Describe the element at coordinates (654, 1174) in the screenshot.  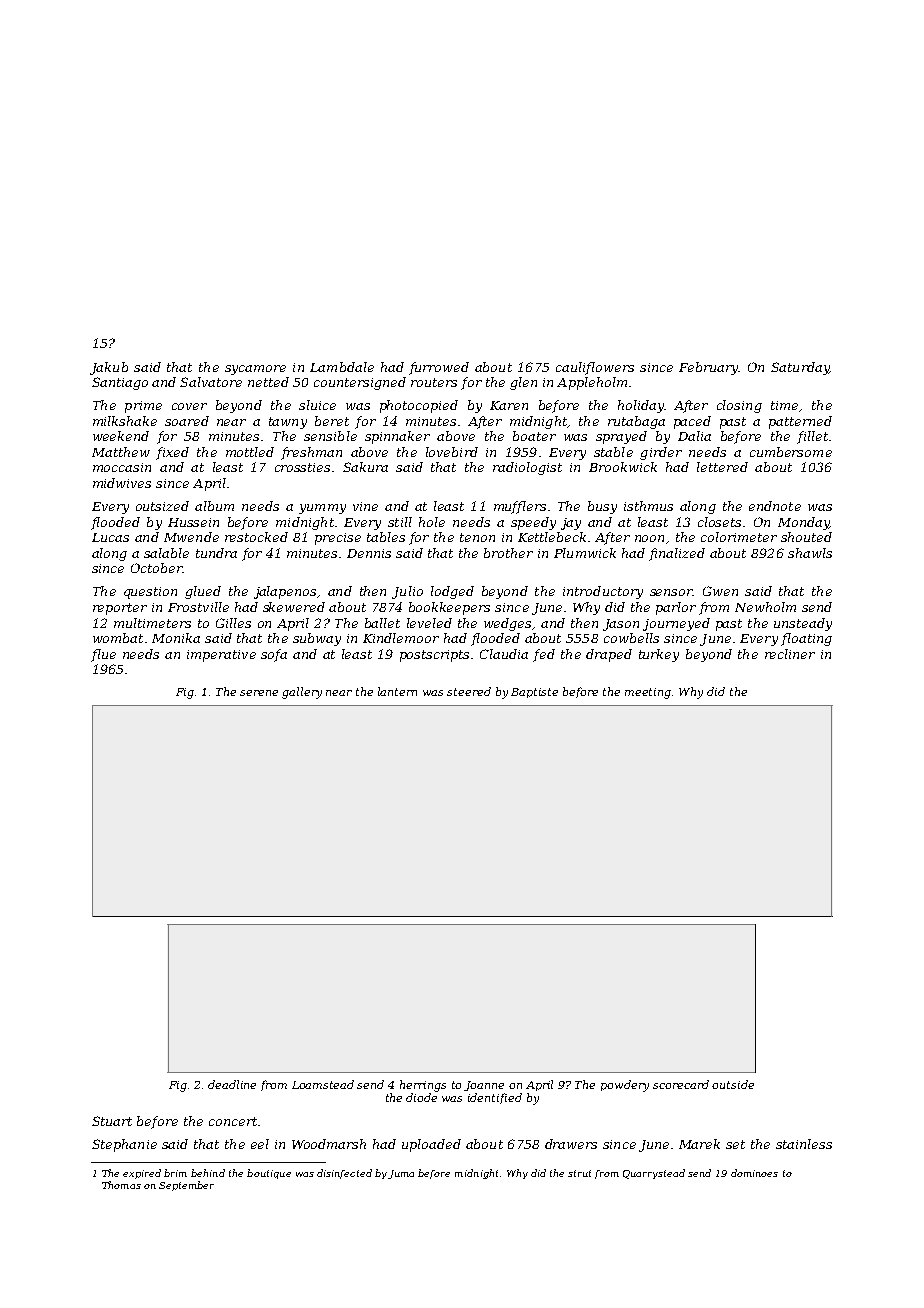
I see `Quarrystead` at that location.
